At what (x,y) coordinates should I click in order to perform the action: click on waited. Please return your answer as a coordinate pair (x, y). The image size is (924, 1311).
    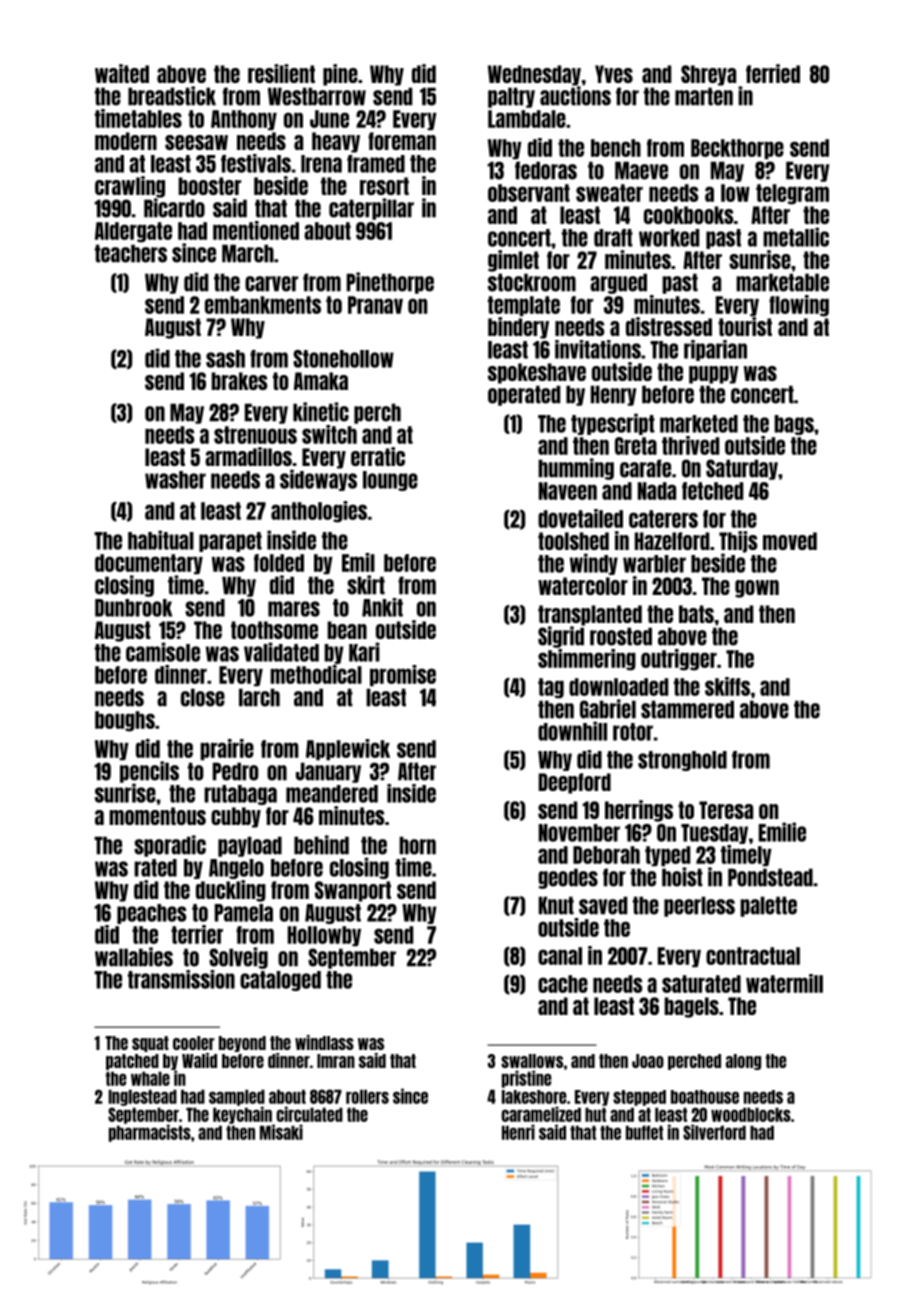
    Looking at the image, I should click on (122, 73).
